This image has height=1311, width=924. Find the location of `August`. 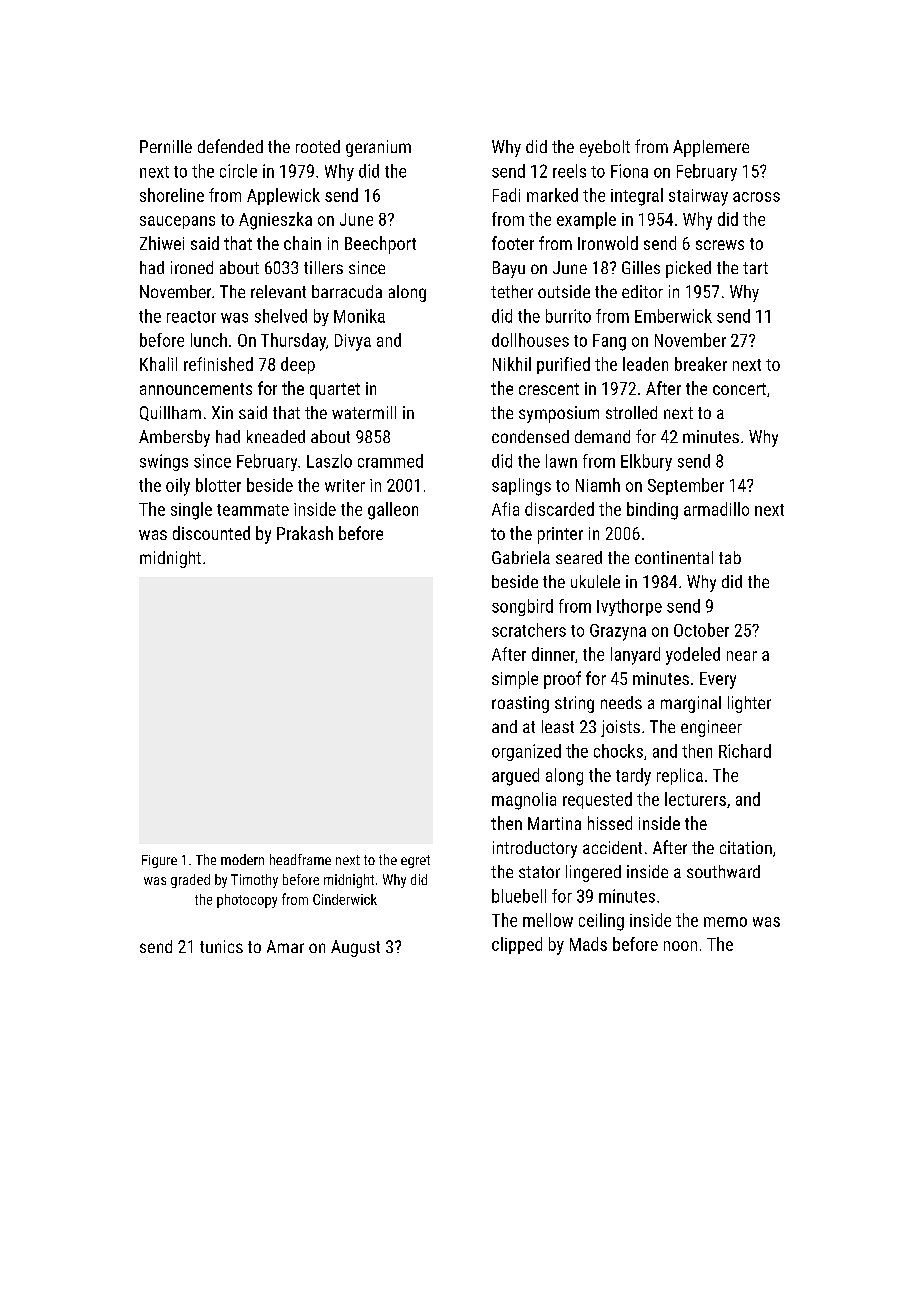

August is located at coordinates (355, 948).
